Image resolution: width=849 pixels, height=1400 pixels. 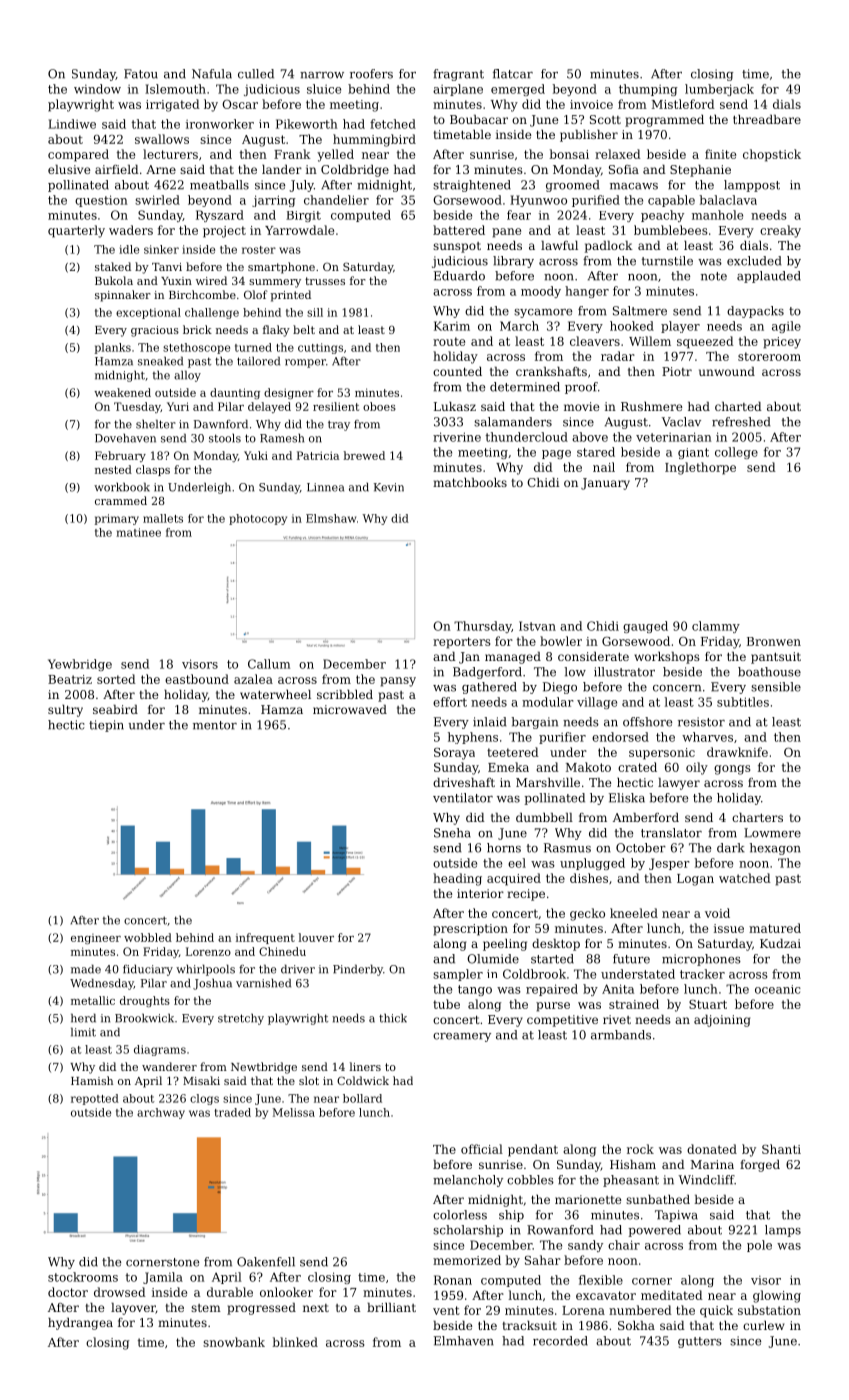 What do you see at coordinates (331, 518) in the page?
I see `Elmshaw` at bounding box center [331, 518].
